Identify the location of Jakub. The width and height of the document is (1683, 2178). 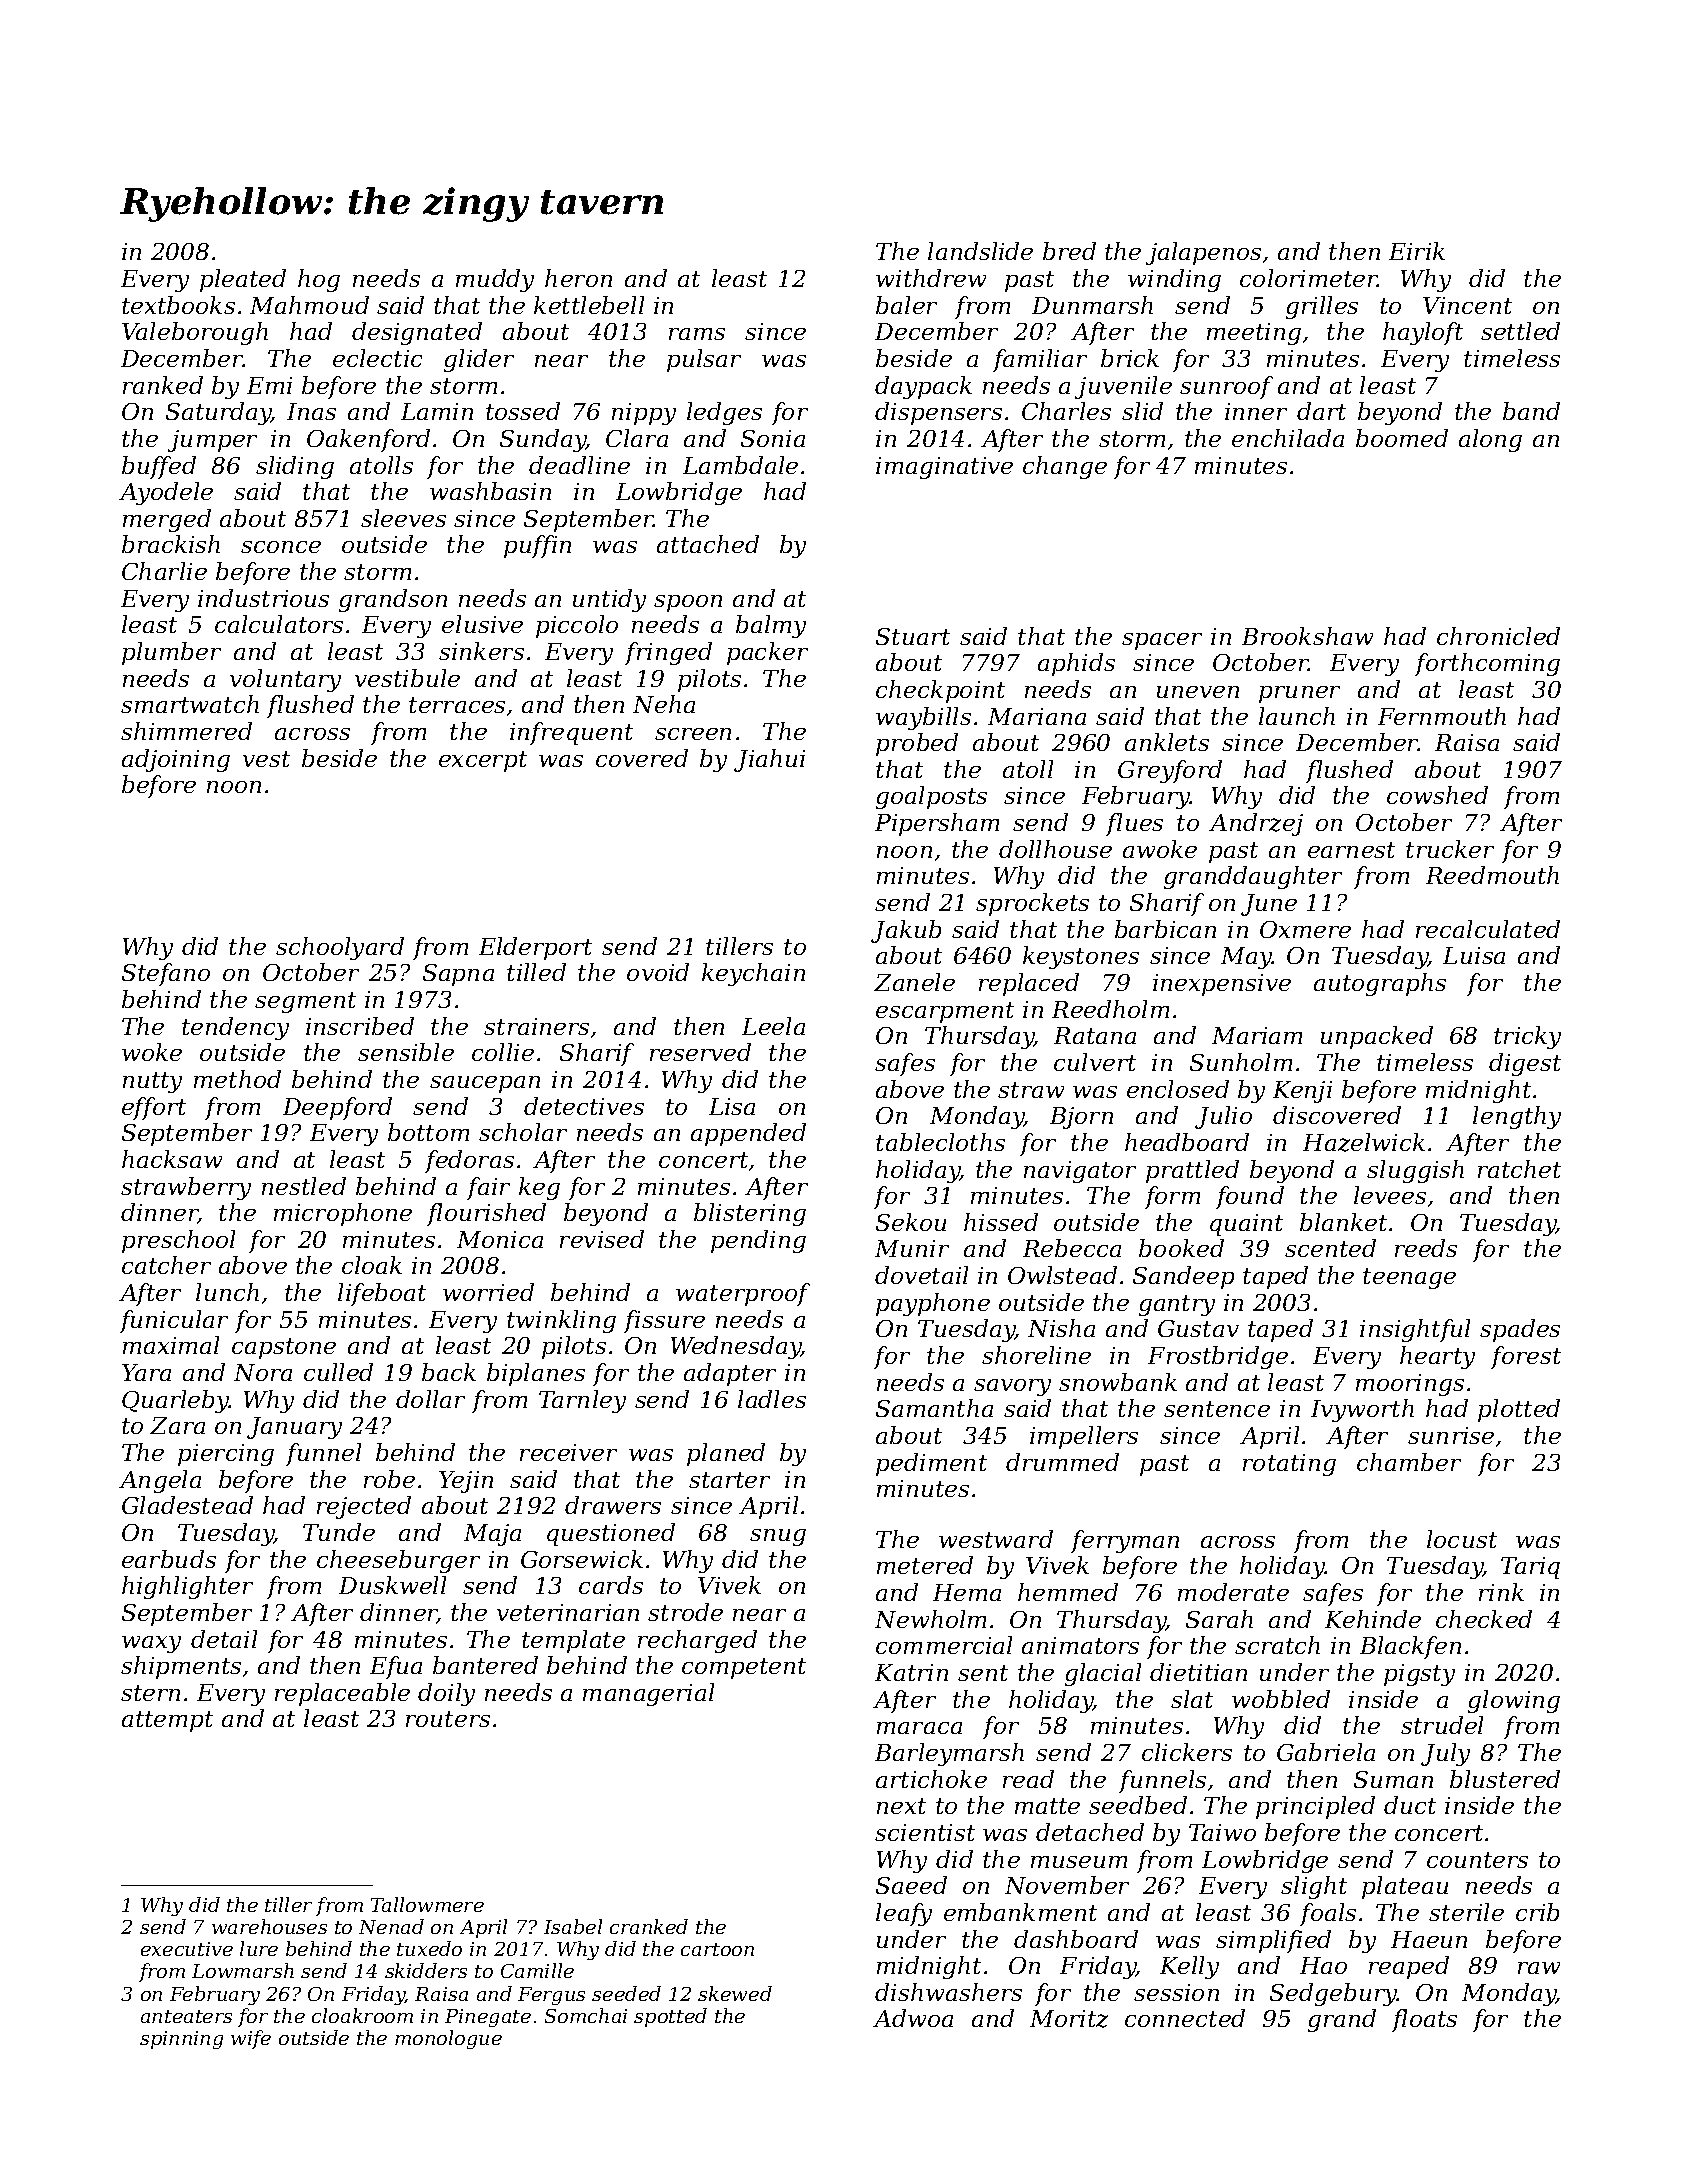
(906, 931).
